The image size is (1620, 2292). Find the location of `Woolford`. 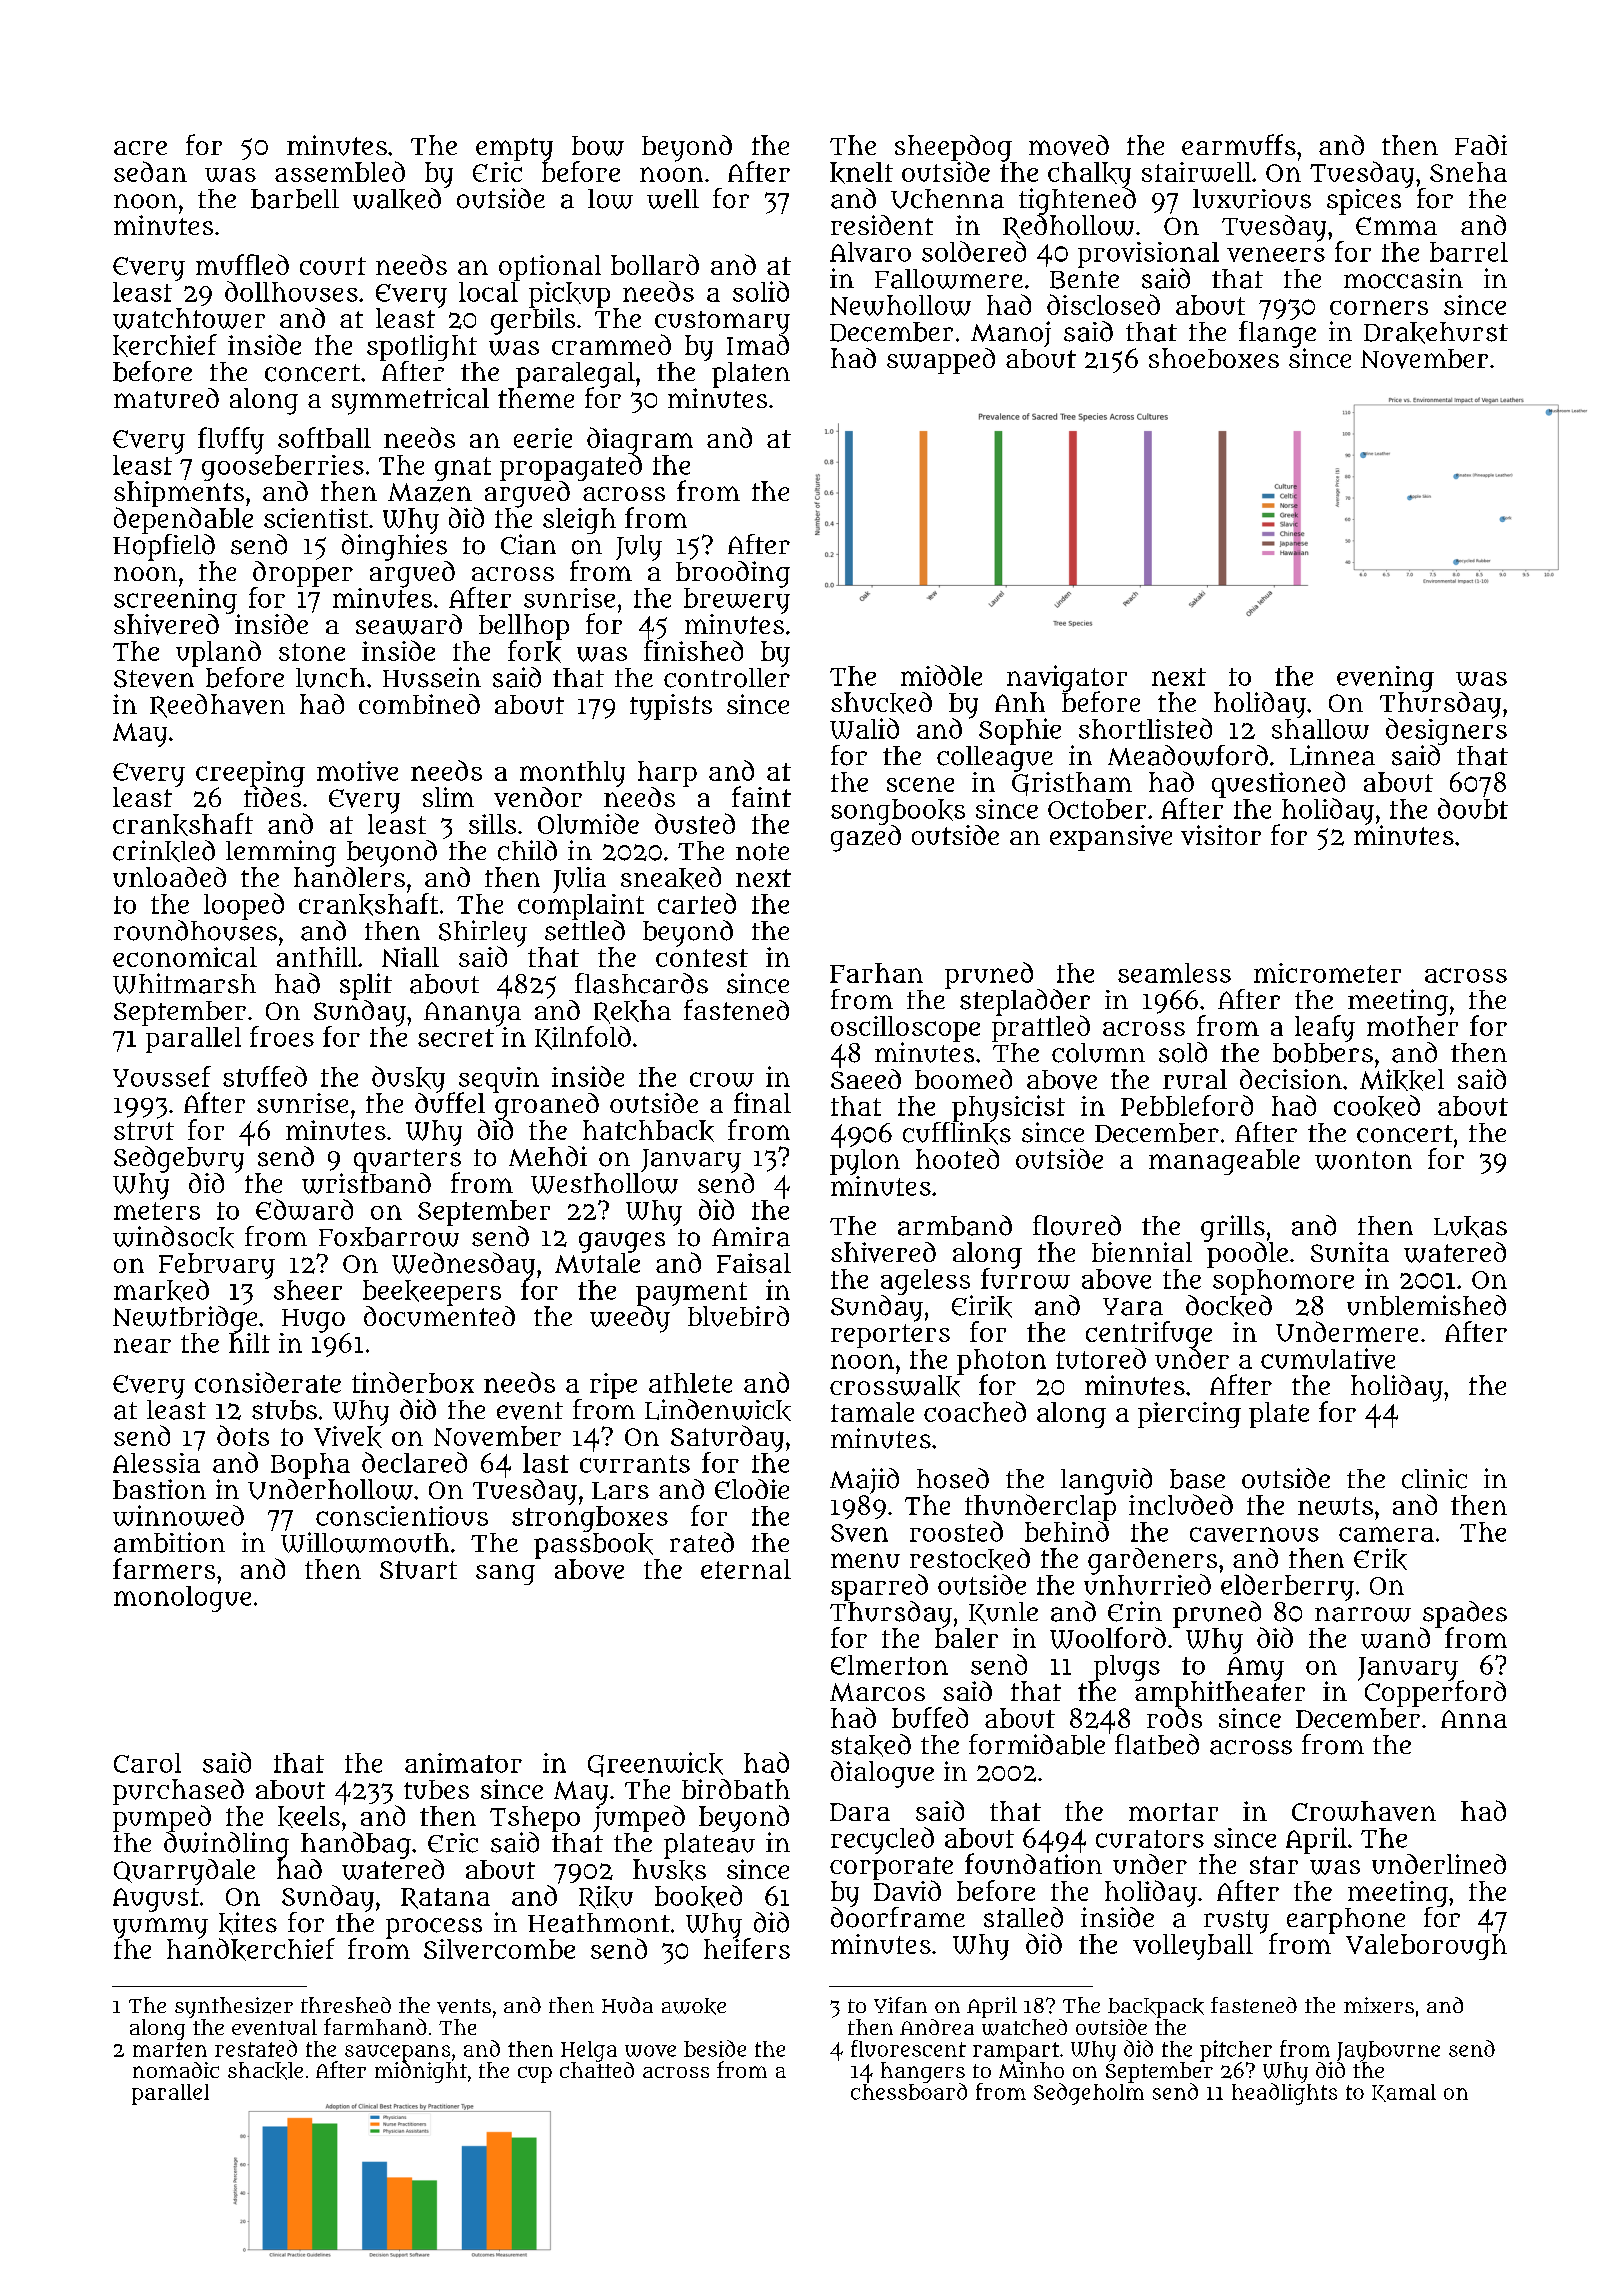

Woolford is located at coordinates (1108, 1638).
